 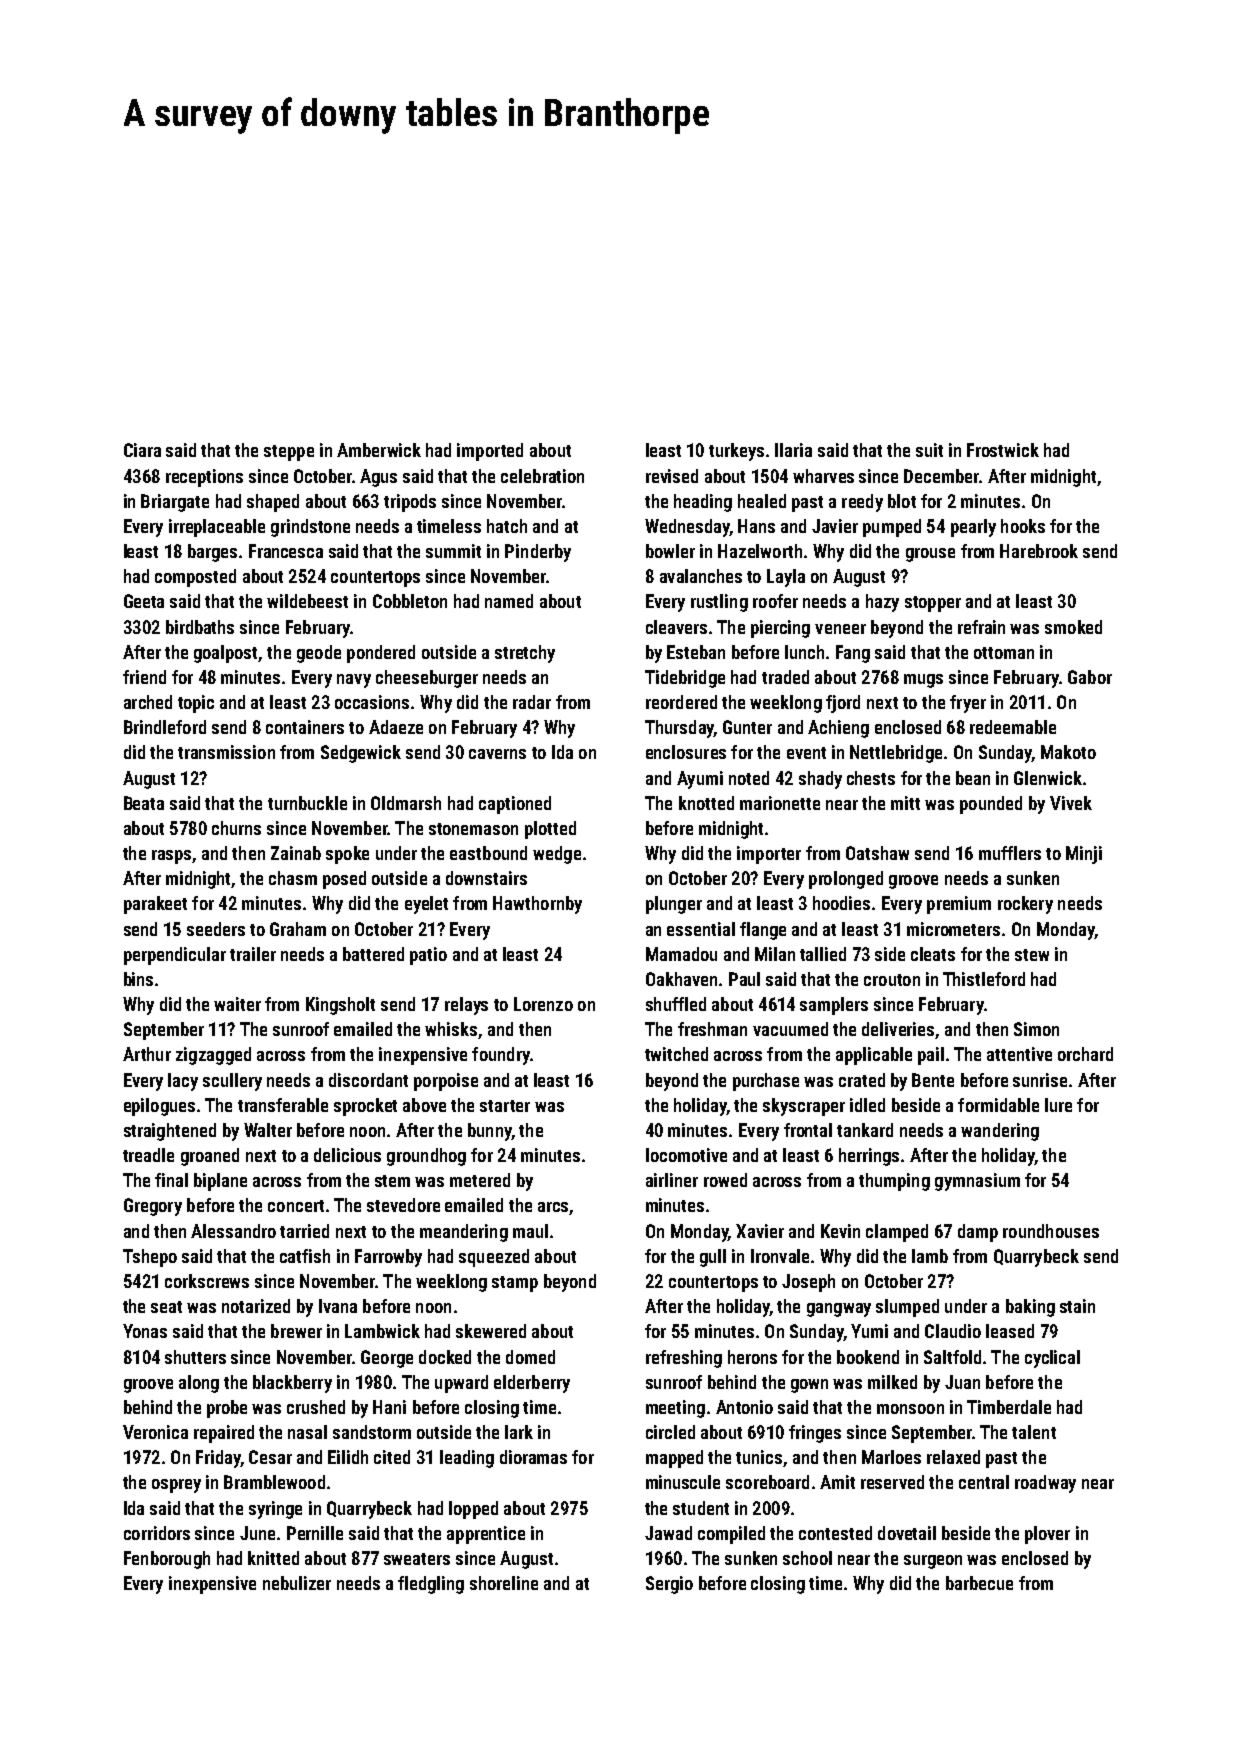 I want to click on squeezed, so click(x=494, y=1258).
